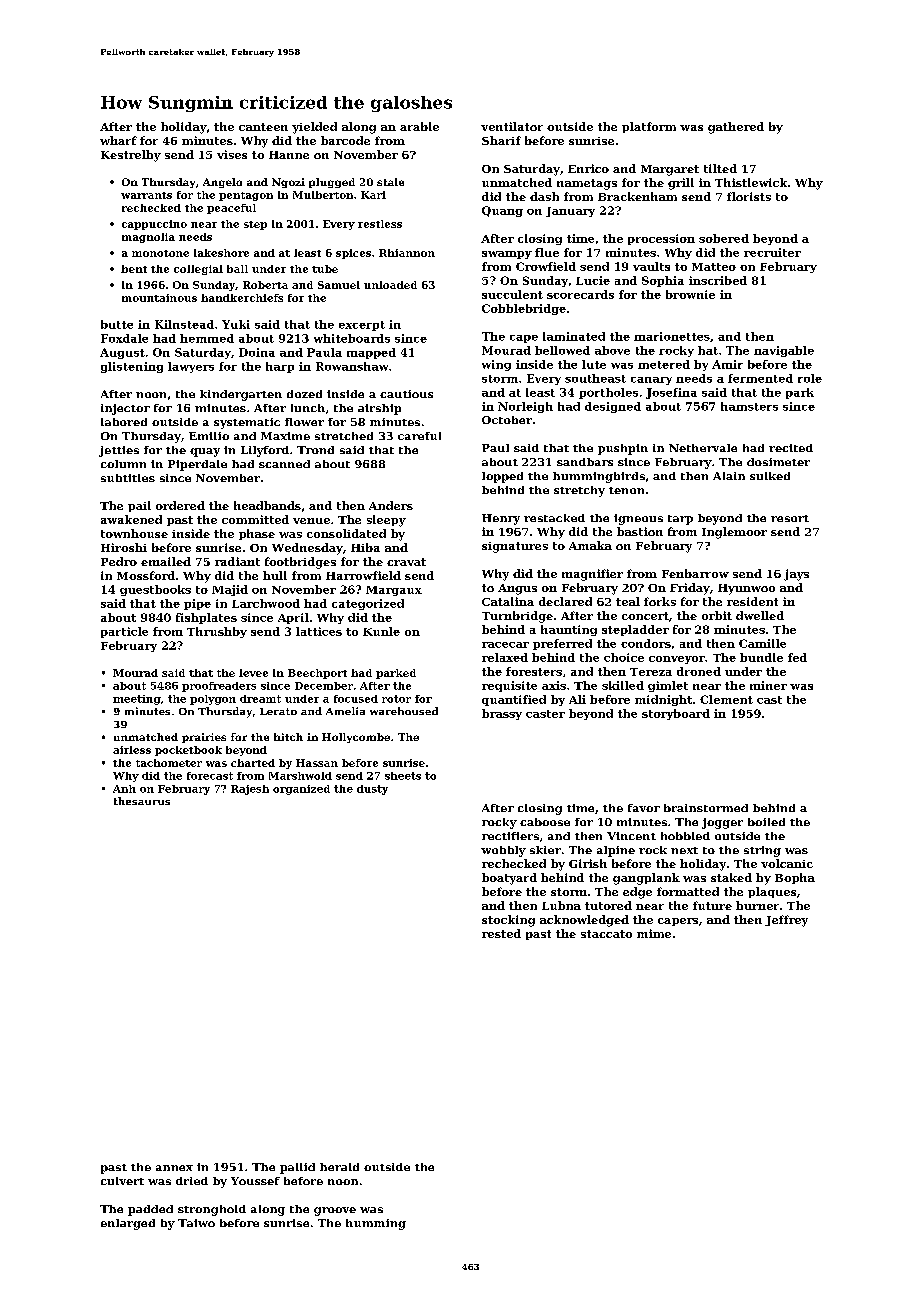 The image size is (924, 1308). Describe the element at coordinates (729, 476) in the screenshot. I see `Alain` at that location.
